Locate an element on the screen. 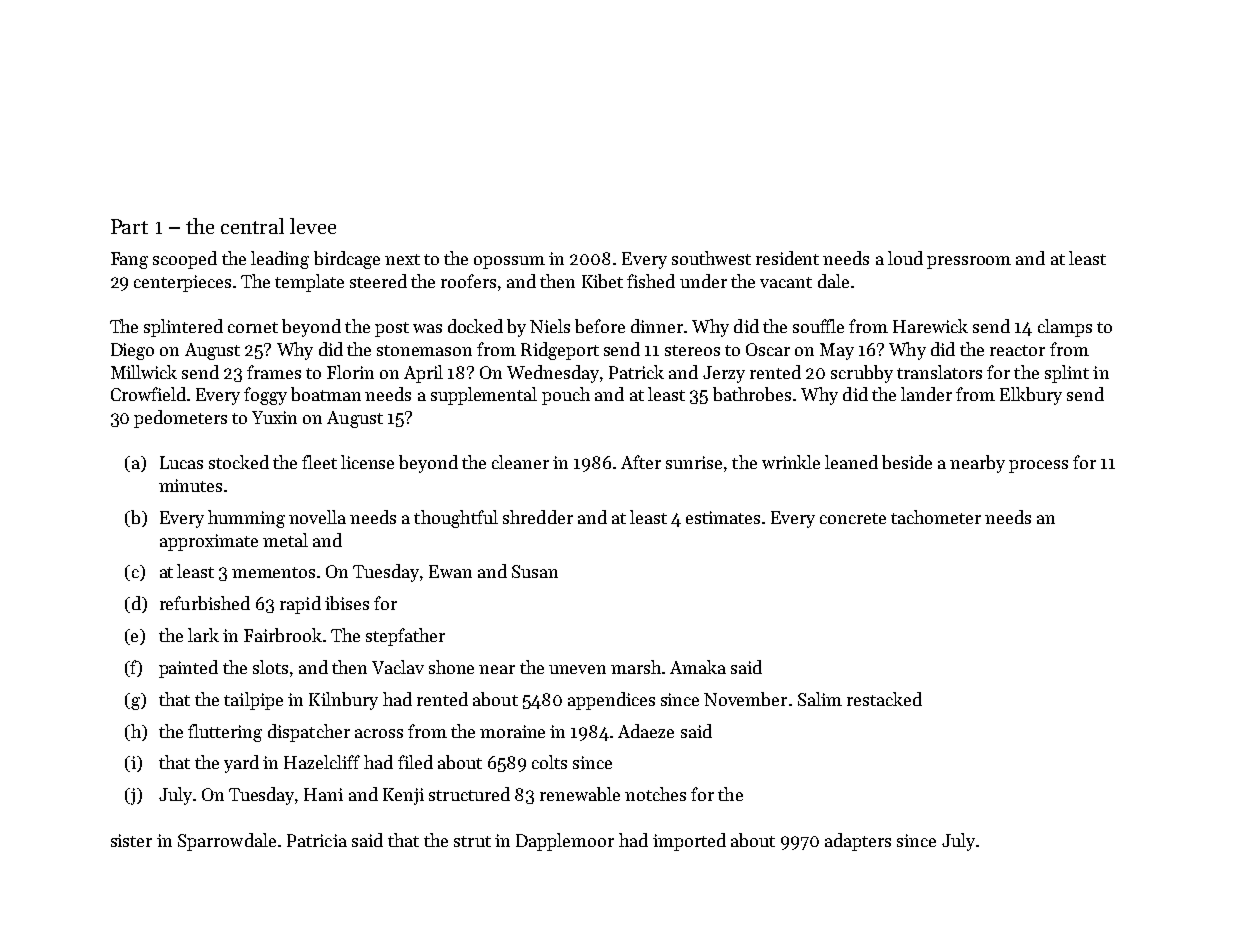 The width and height of the screenshot is (1233, 952). restacked is located at coordinates (884, 699).
